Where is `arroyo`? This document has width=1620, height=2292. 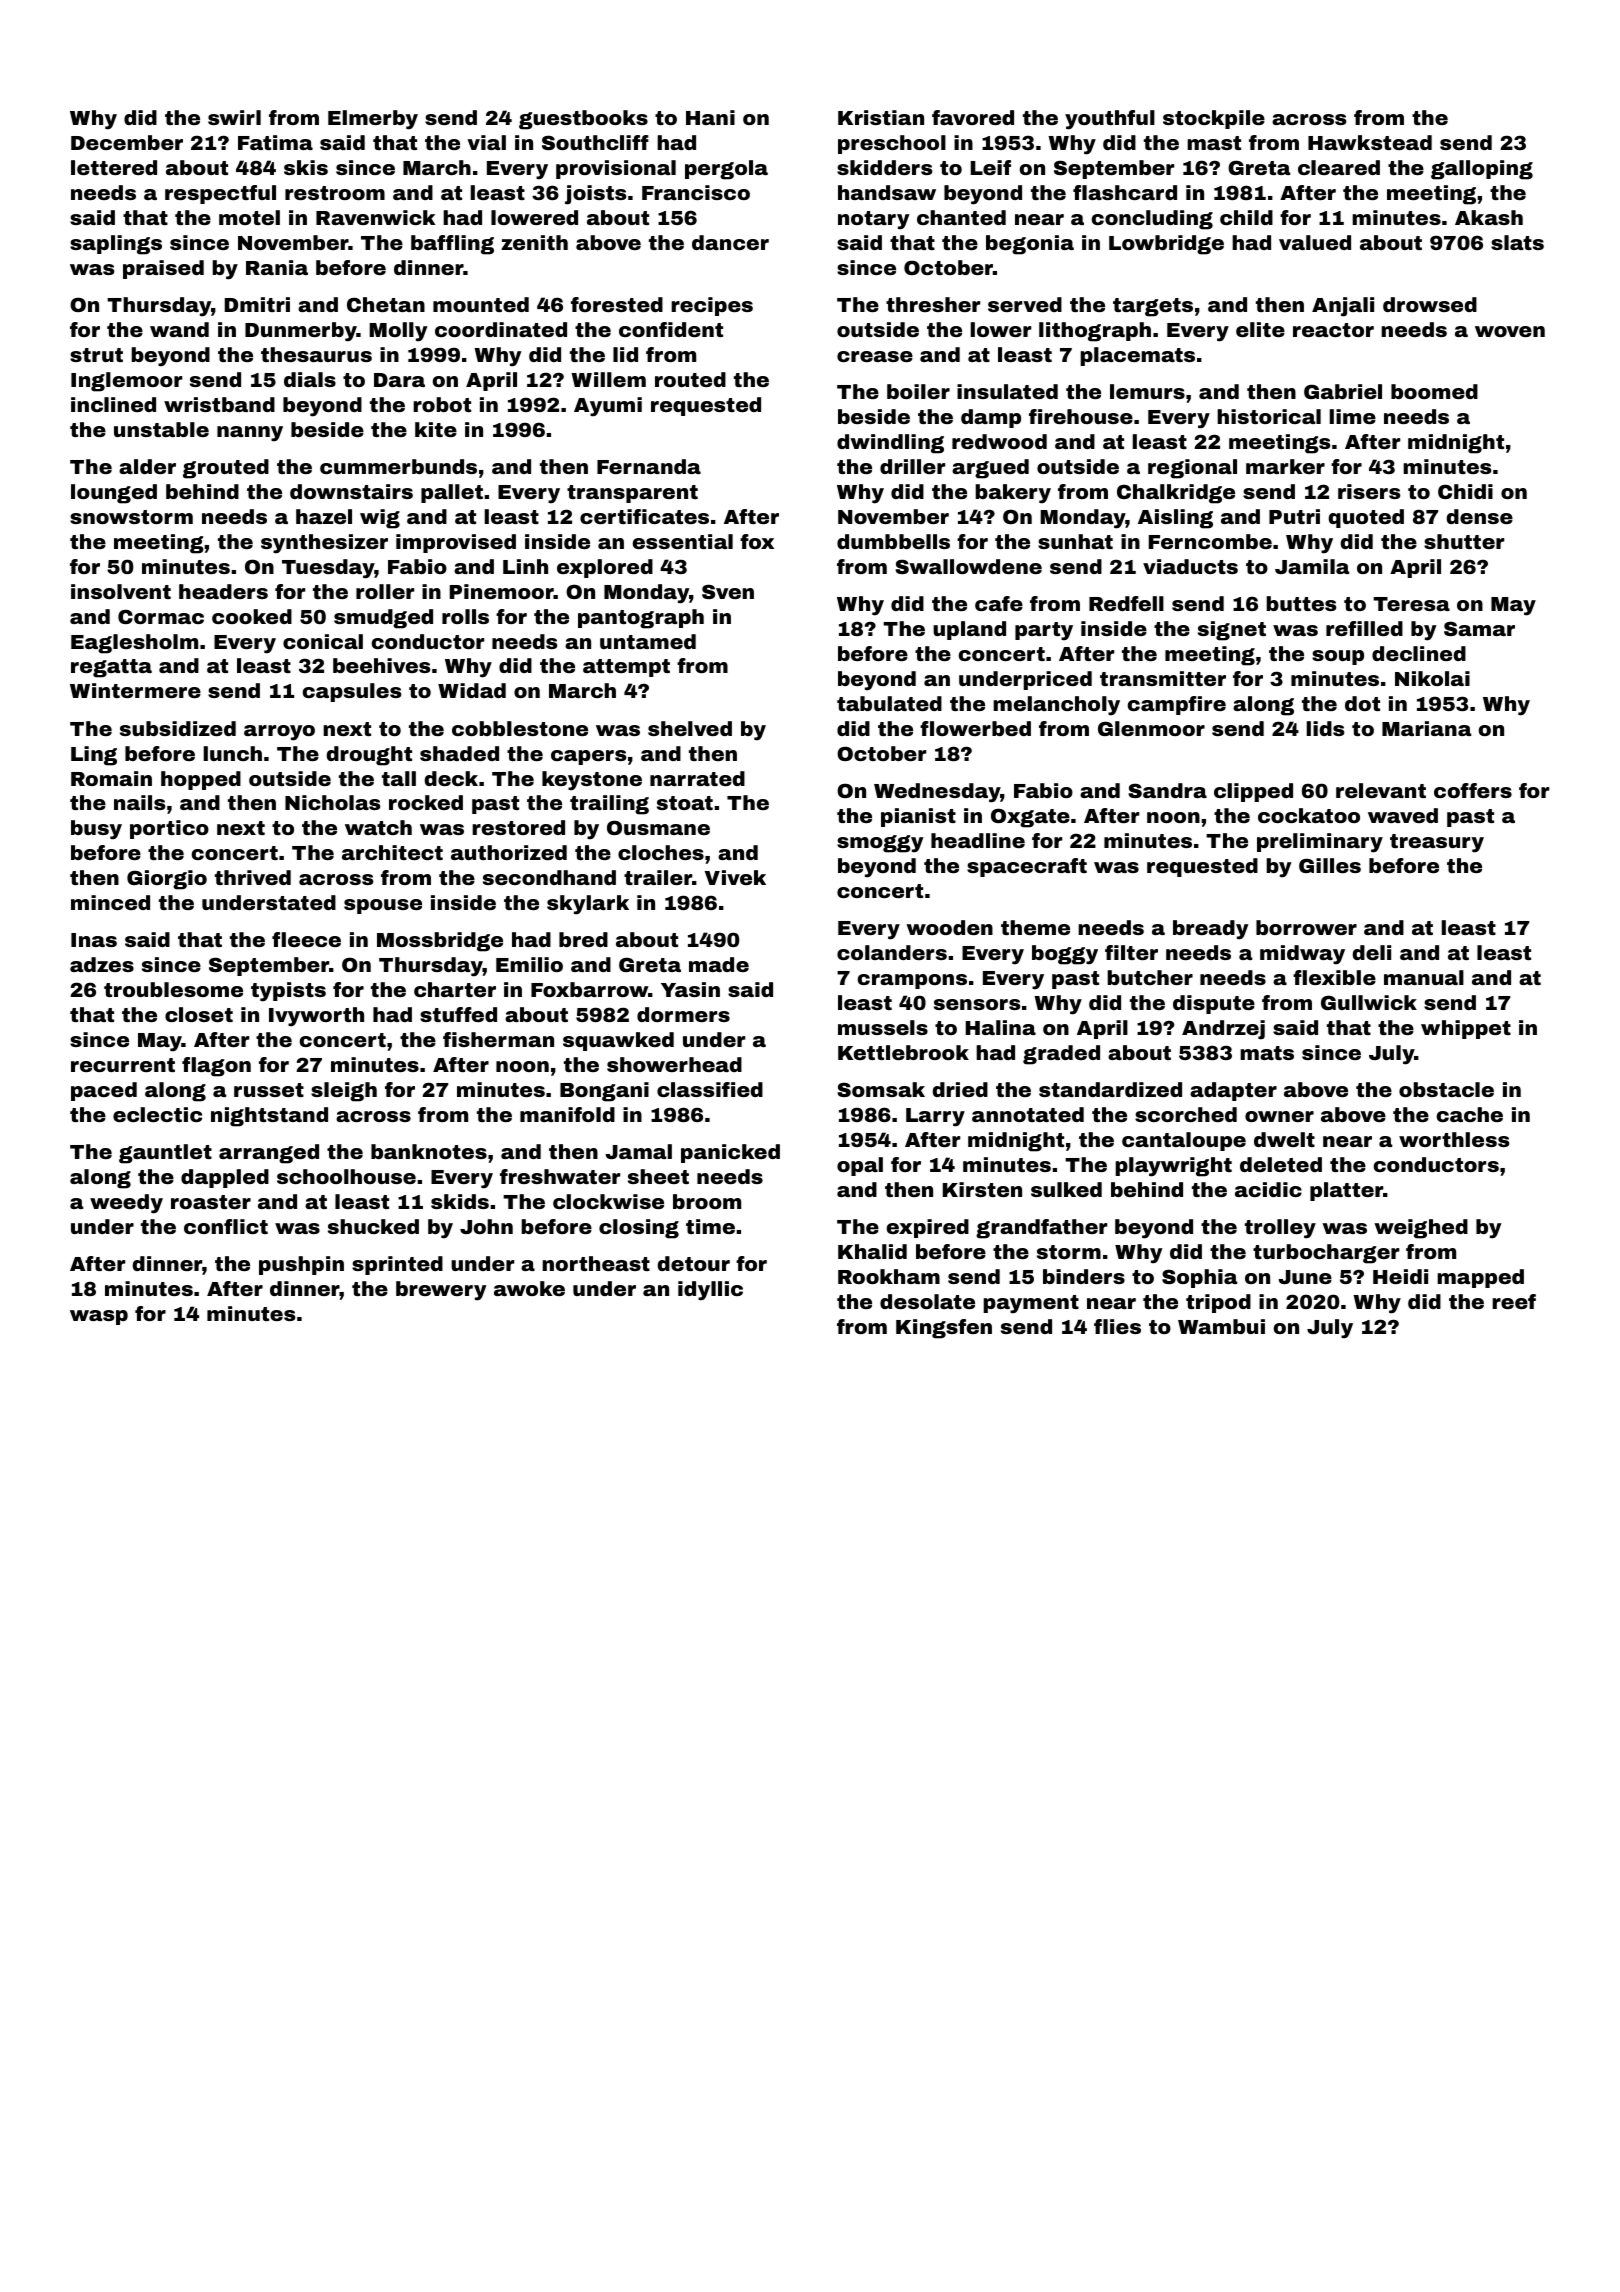
arroyo is located at coordinates (279, 733).
